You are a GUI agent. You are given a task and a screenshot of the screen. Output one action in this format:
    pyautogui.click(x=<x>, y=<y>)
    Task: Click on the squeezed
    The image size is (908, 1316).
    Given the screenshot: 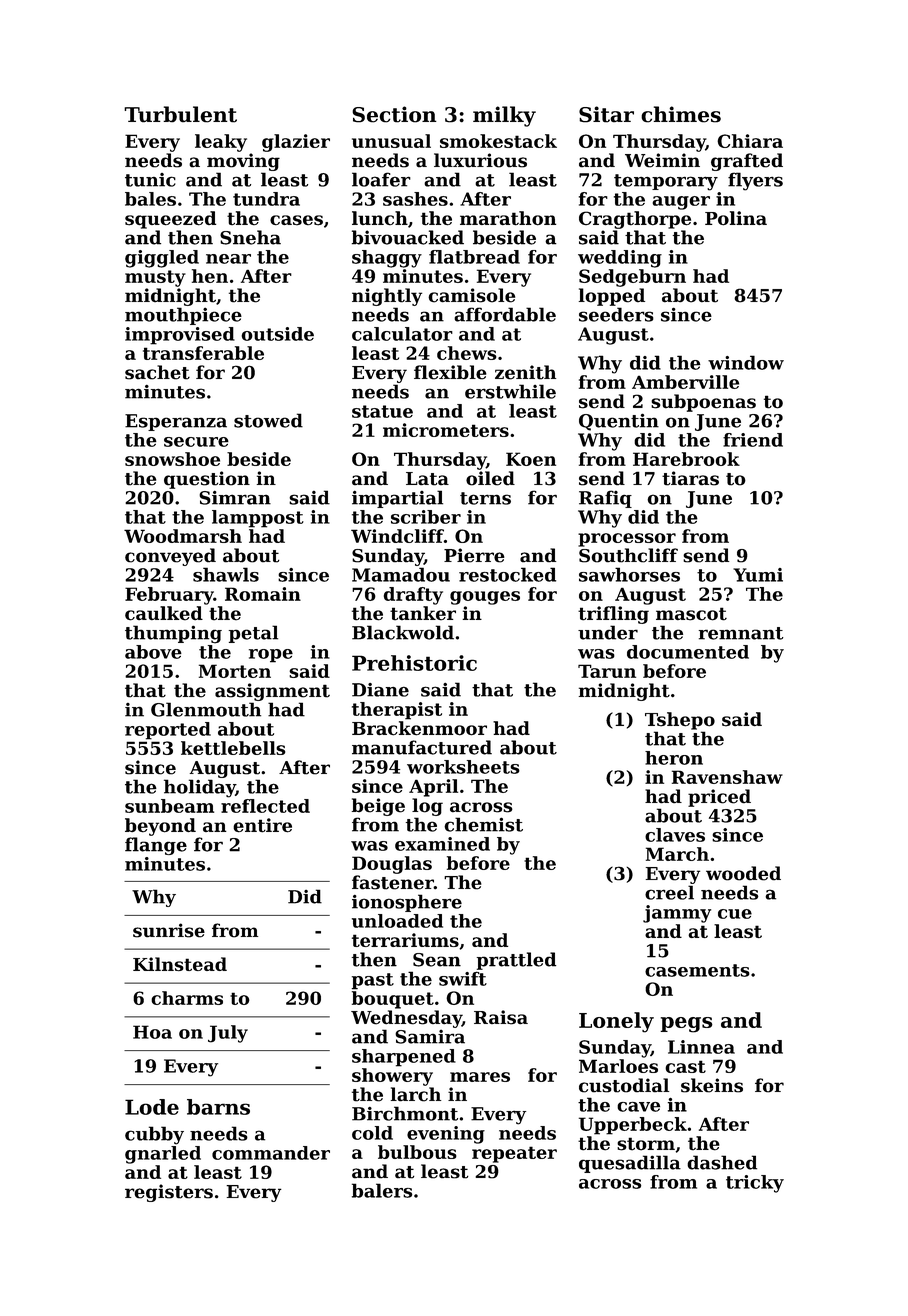 What is the action you would take?
    pyautogui.click(x=170, y=220)
